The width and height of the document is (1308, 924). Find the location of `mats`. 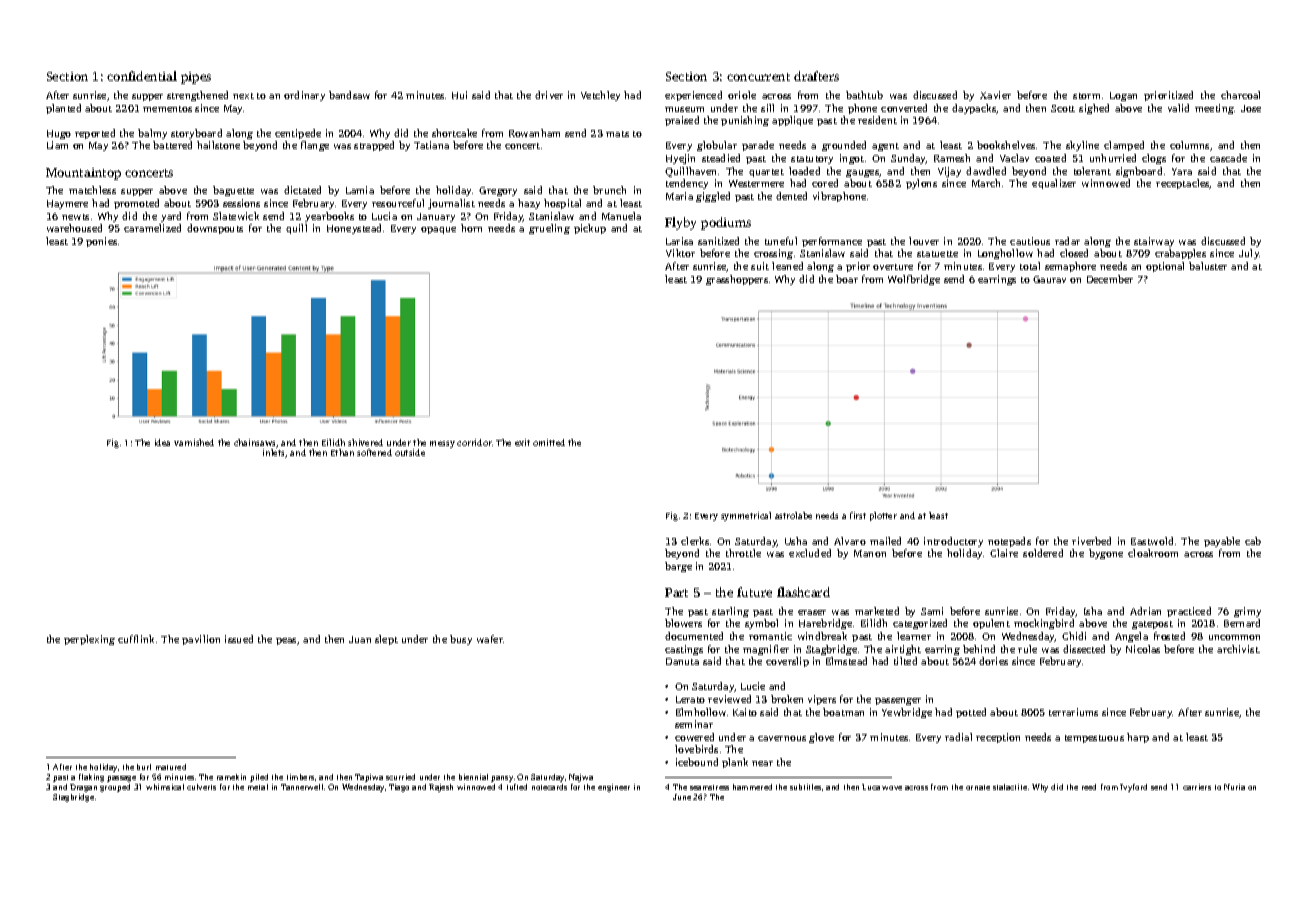

mats is located at coordinates (617, 134).
